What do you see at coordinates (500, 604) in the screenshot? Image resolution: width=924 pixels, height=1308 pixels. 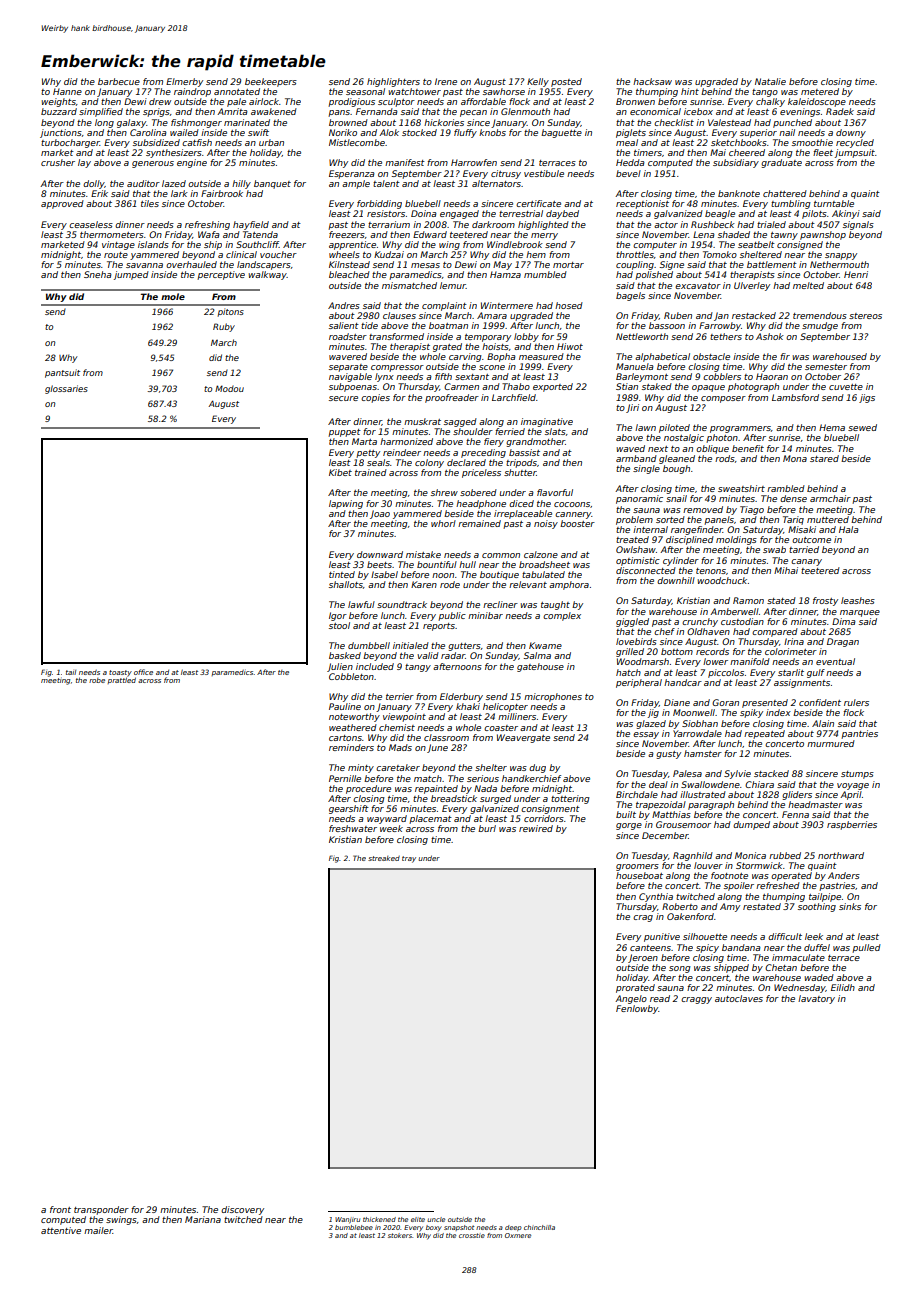 I see `recliner` at bounding box center [500, 604].
